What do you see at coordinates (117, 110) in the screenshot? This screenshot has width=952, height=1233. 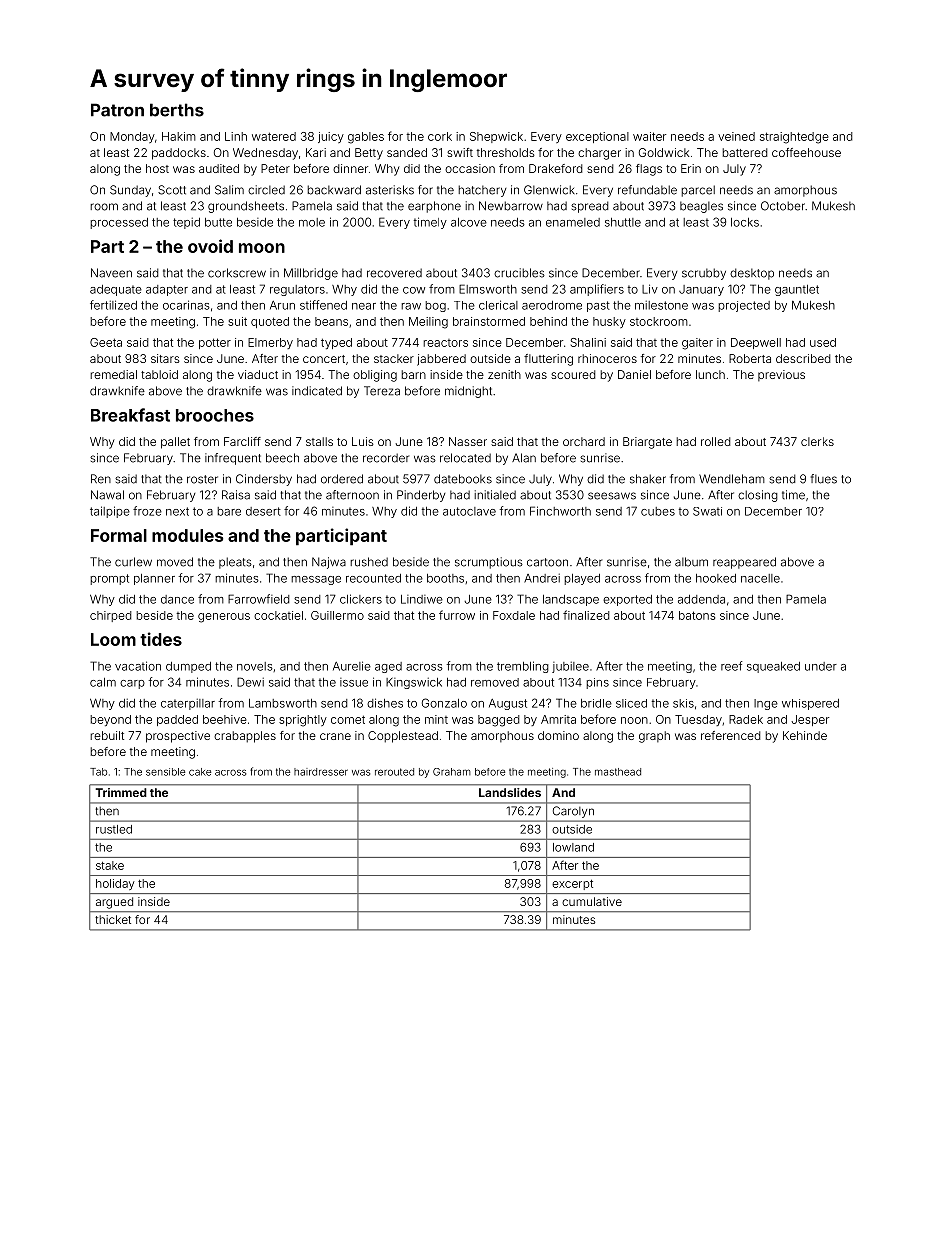 I see `Patron` at bounding box center [117, 110].
